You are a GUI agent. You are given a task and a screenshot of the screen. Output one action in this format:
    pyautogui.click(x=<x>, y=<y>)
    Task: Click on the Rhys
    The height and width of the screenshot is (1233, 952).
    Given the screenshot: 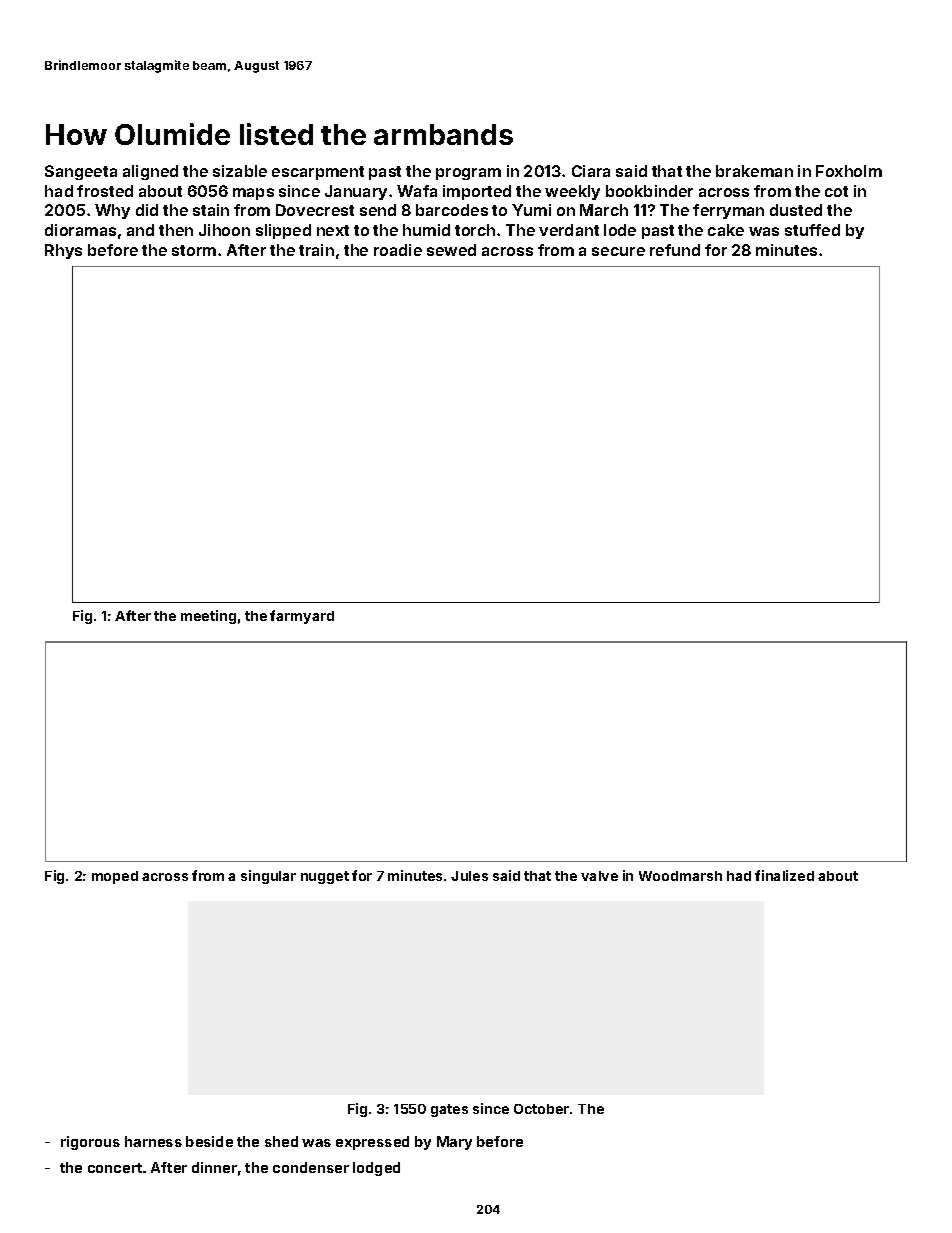 What is the action you would take?
    pyautogui.click(x=63, y=251)
